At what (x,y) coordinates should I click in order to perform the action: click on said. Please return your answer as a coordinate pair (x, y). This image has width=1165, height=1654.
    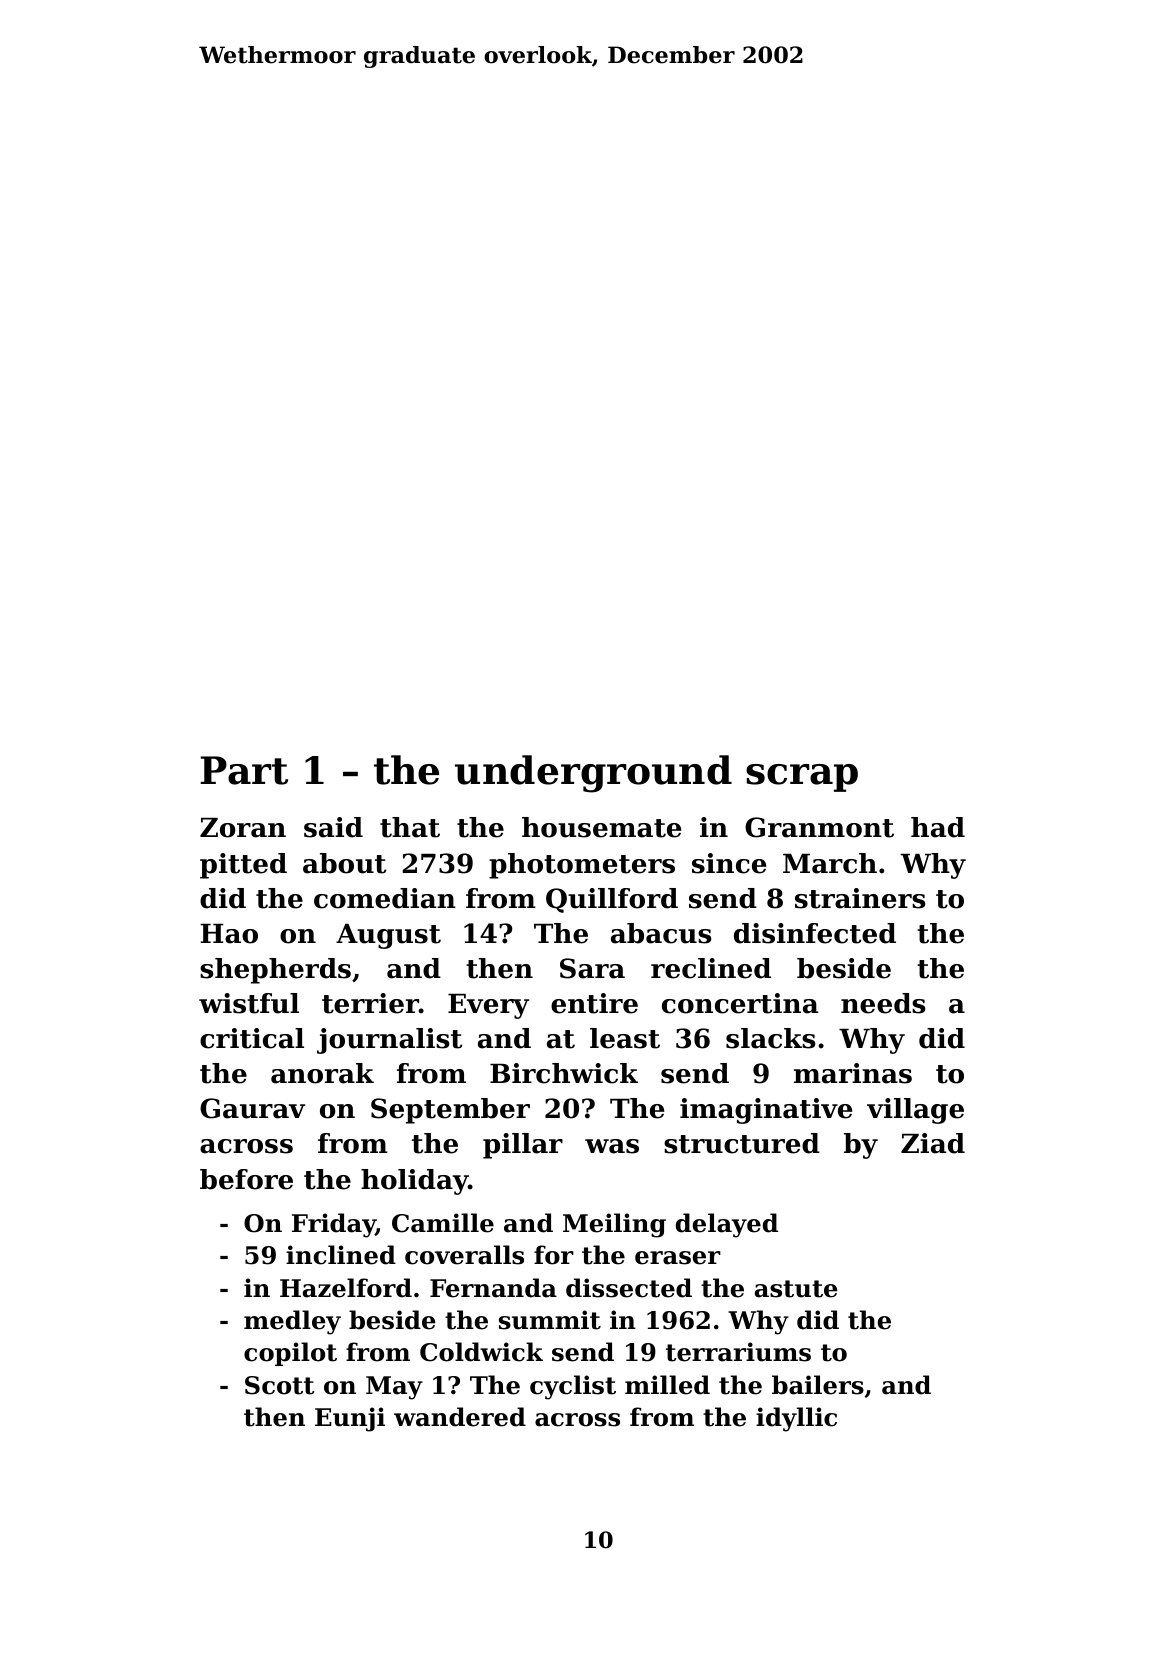
    Looking at the image, I should click on (333, 827).
